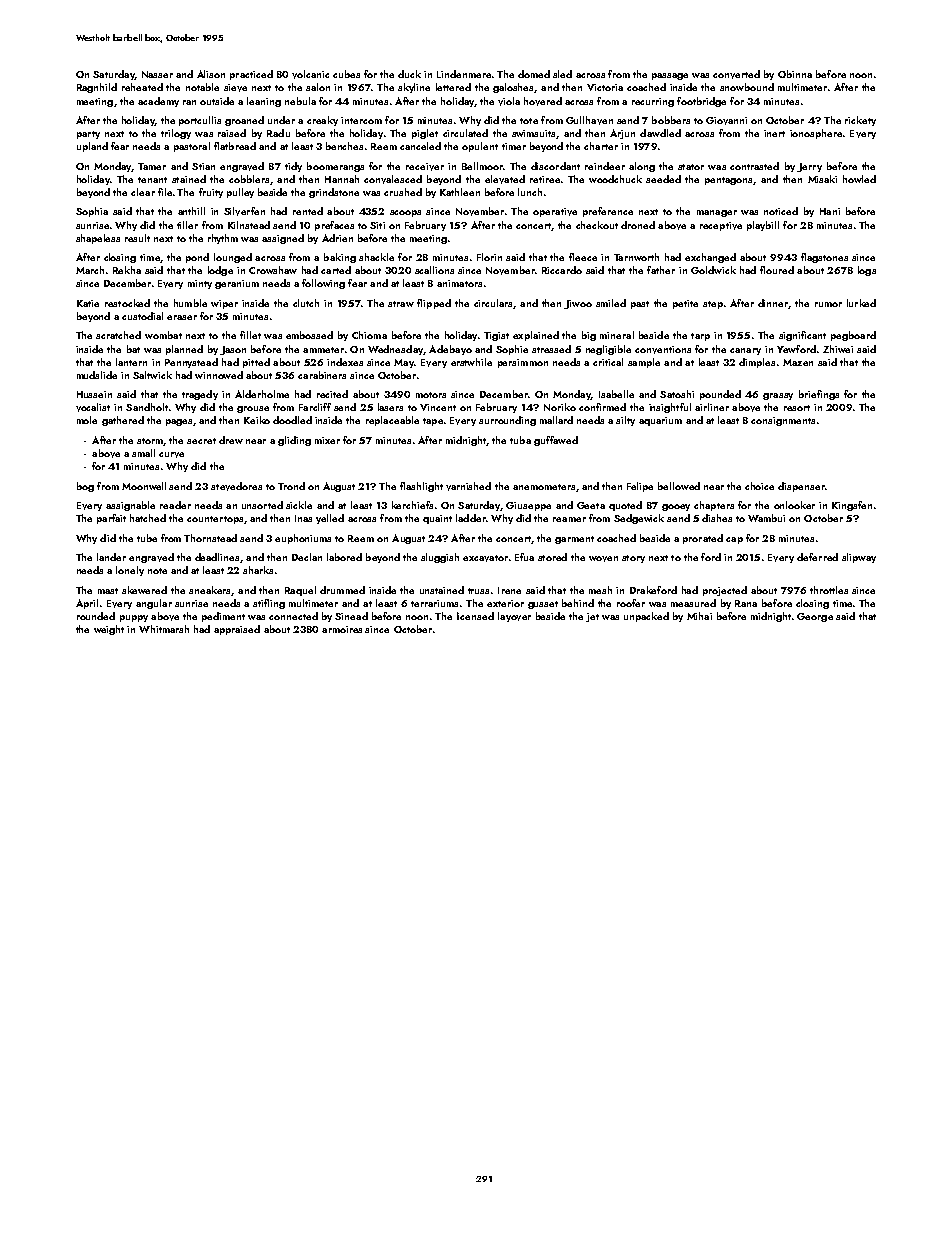  Describe the element at coordinates (763, 226) in the image. I see `playbill` at that location.
